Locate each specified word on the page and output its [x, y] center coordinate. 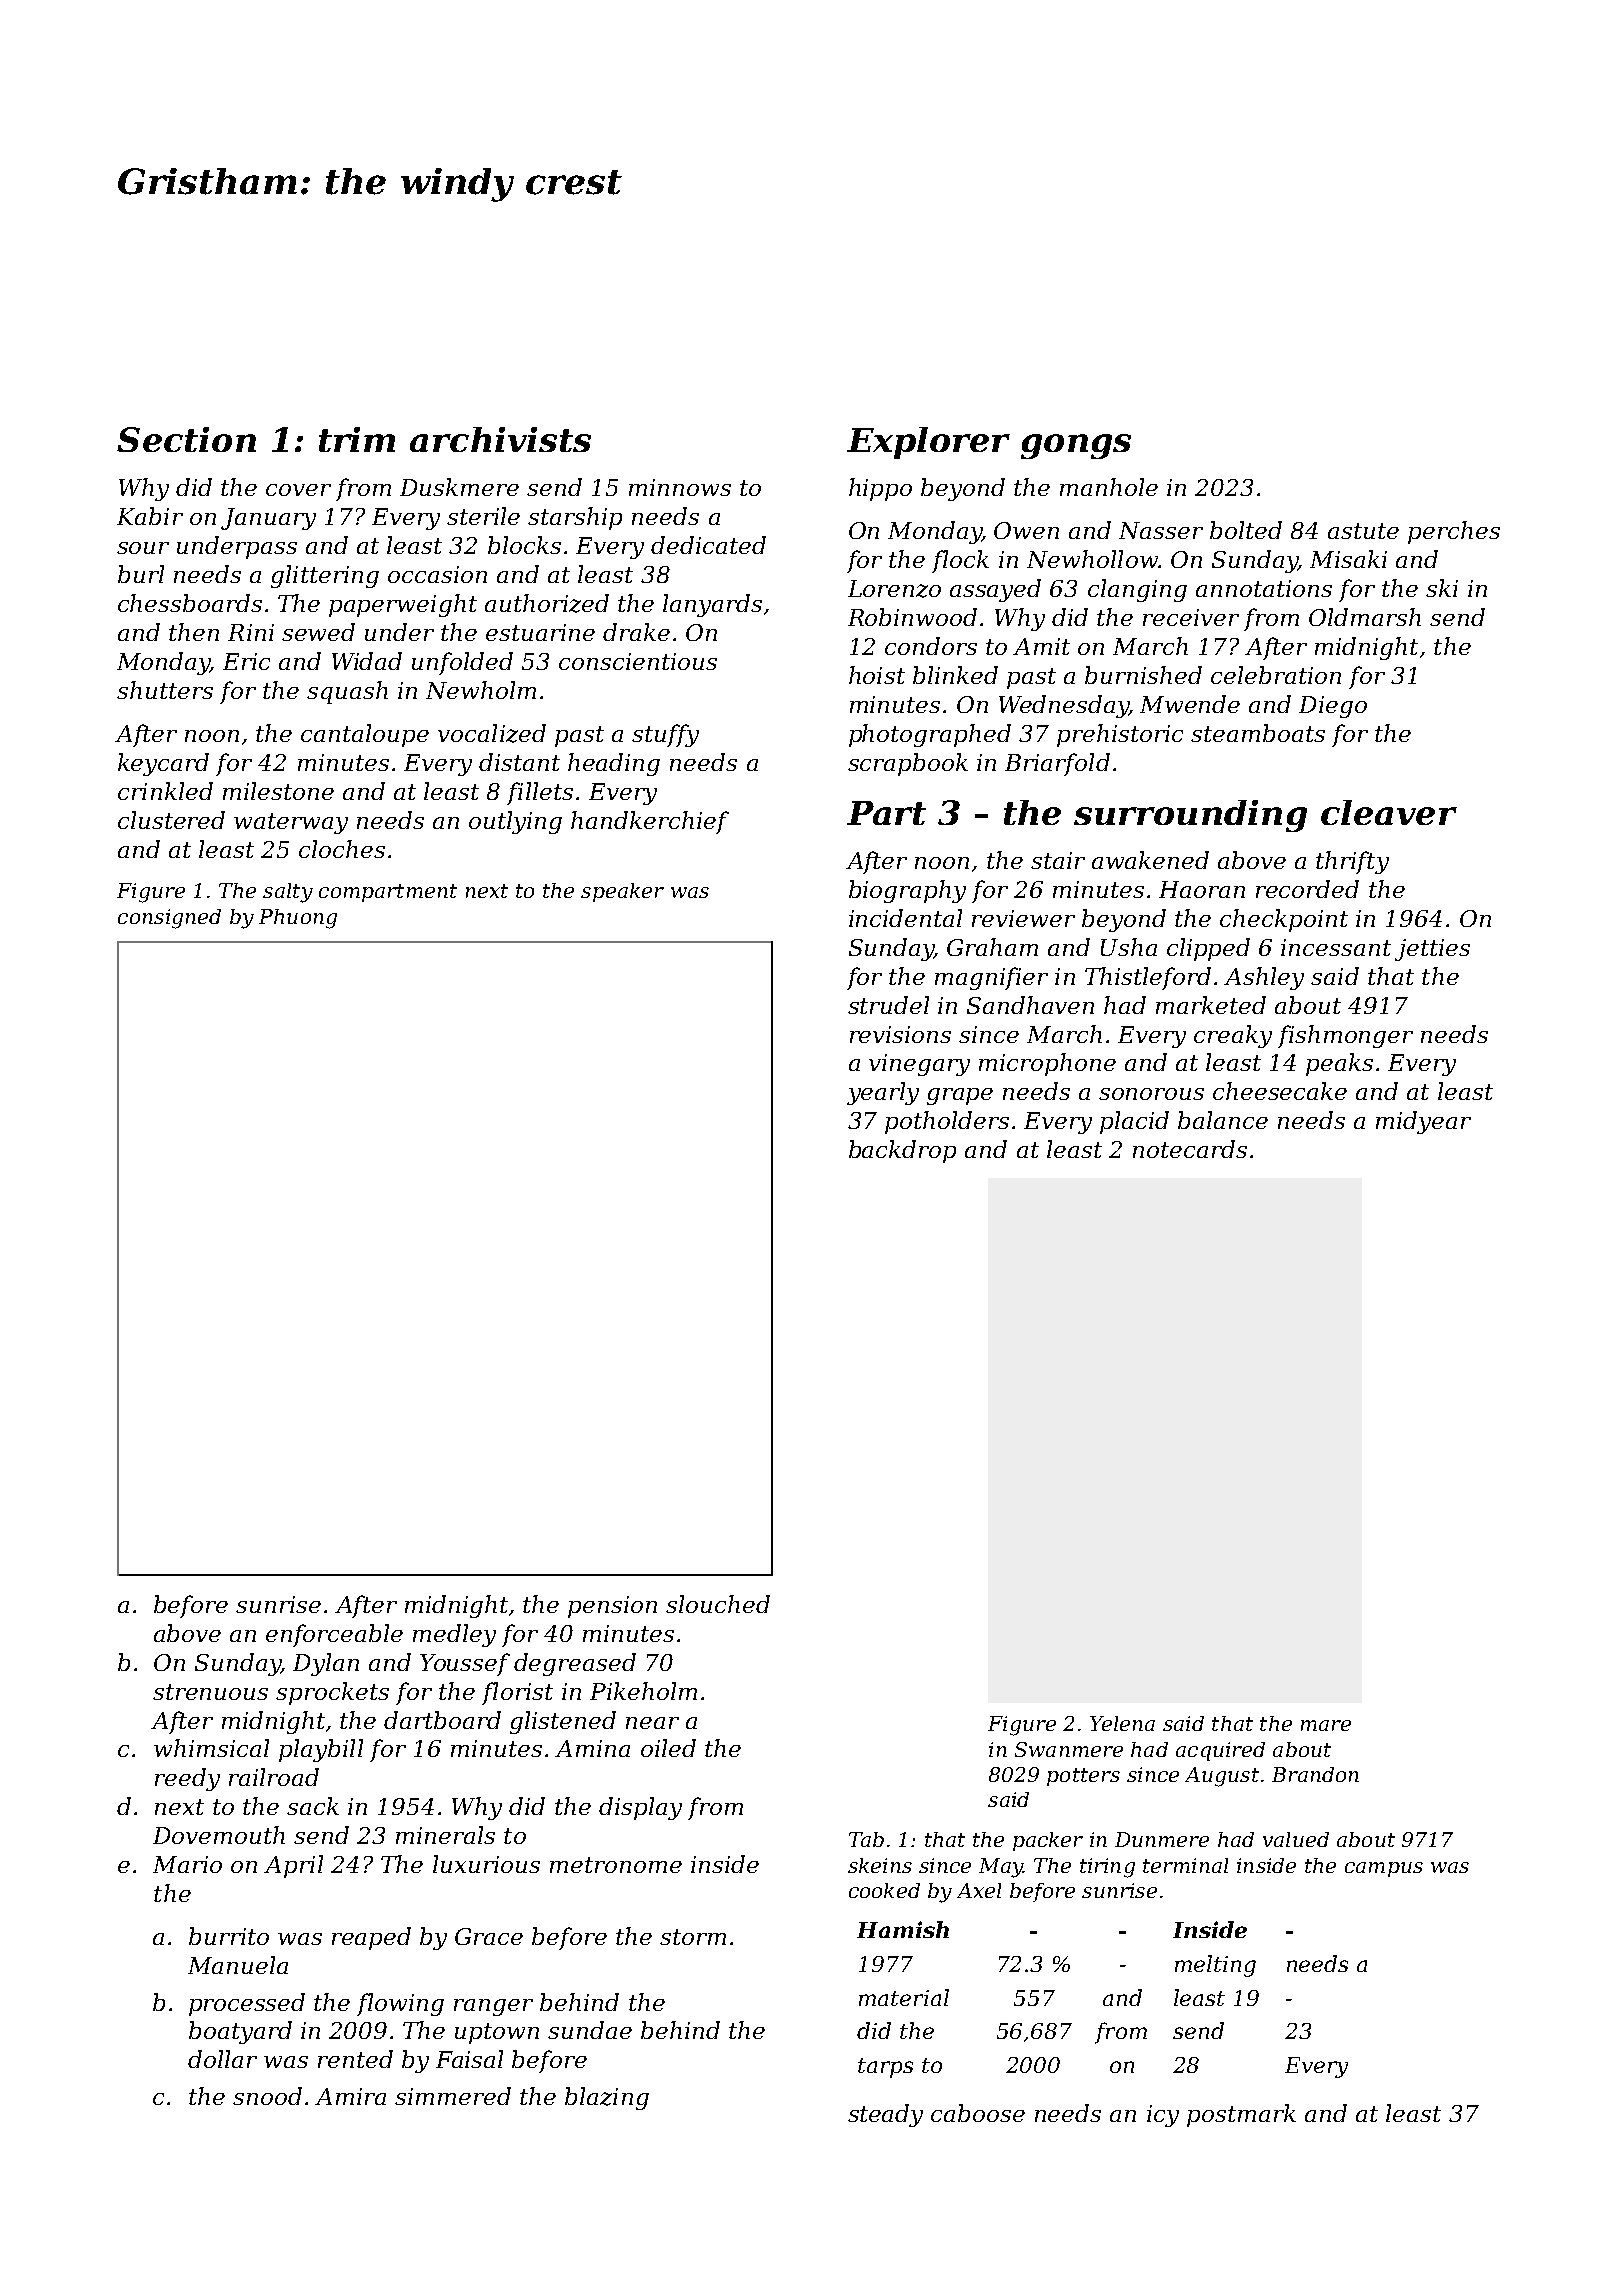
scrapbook [908, 764]
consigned [169, 919]
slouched [718, 1604]
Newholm [481, 690]
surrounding [1190, 816]
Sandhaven [1030, 1005]
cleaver [1389, 812]
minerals [445, 1835]
